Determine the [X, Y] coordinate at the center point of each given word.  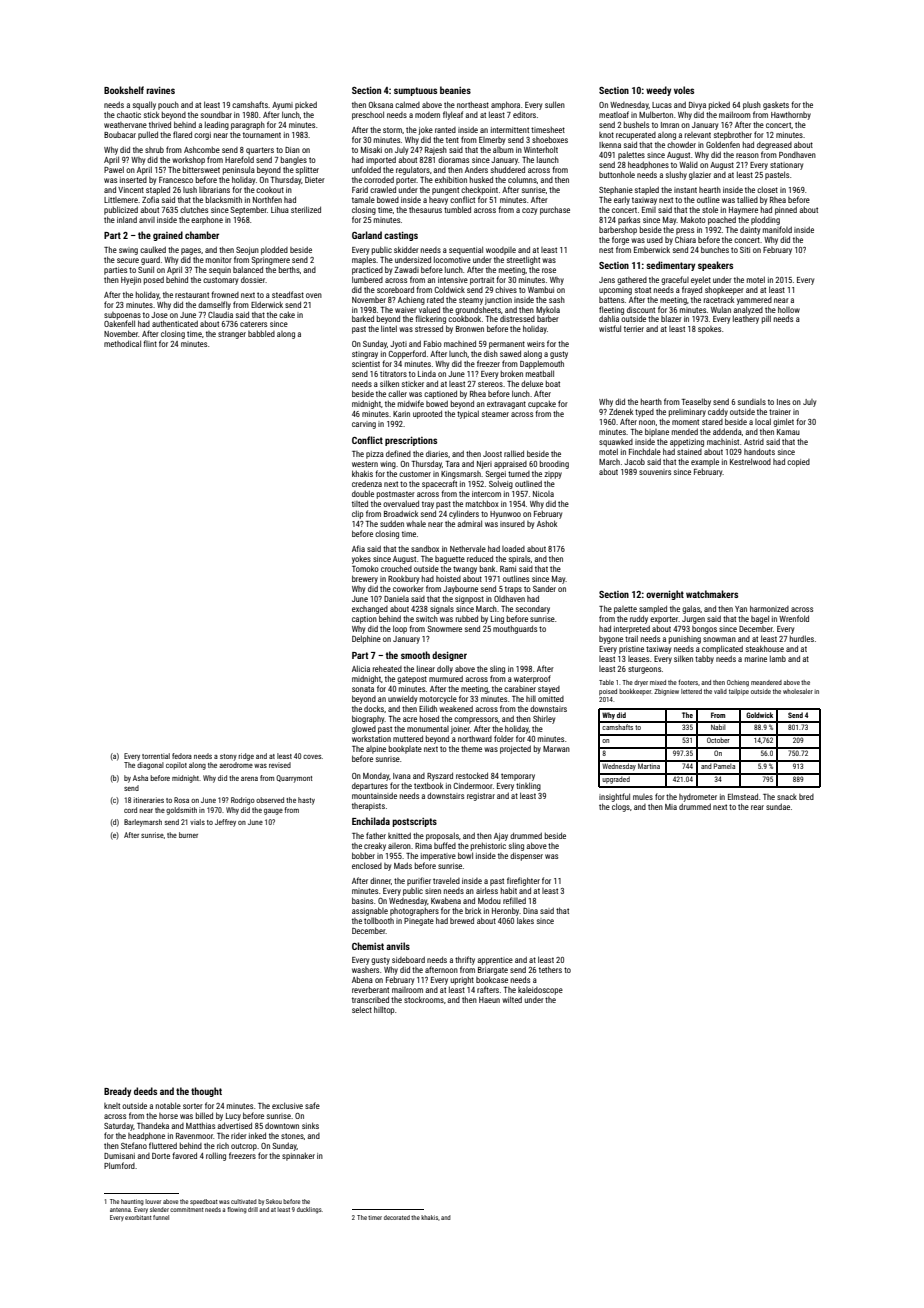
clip [357, 514]
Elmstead [743, 796]
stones [292, 1136]
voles [684, 90]
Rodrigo [243, 801]
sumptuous [415, 91]
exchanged [370, 610]
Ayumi [282, 106]
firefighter [523, 881]
